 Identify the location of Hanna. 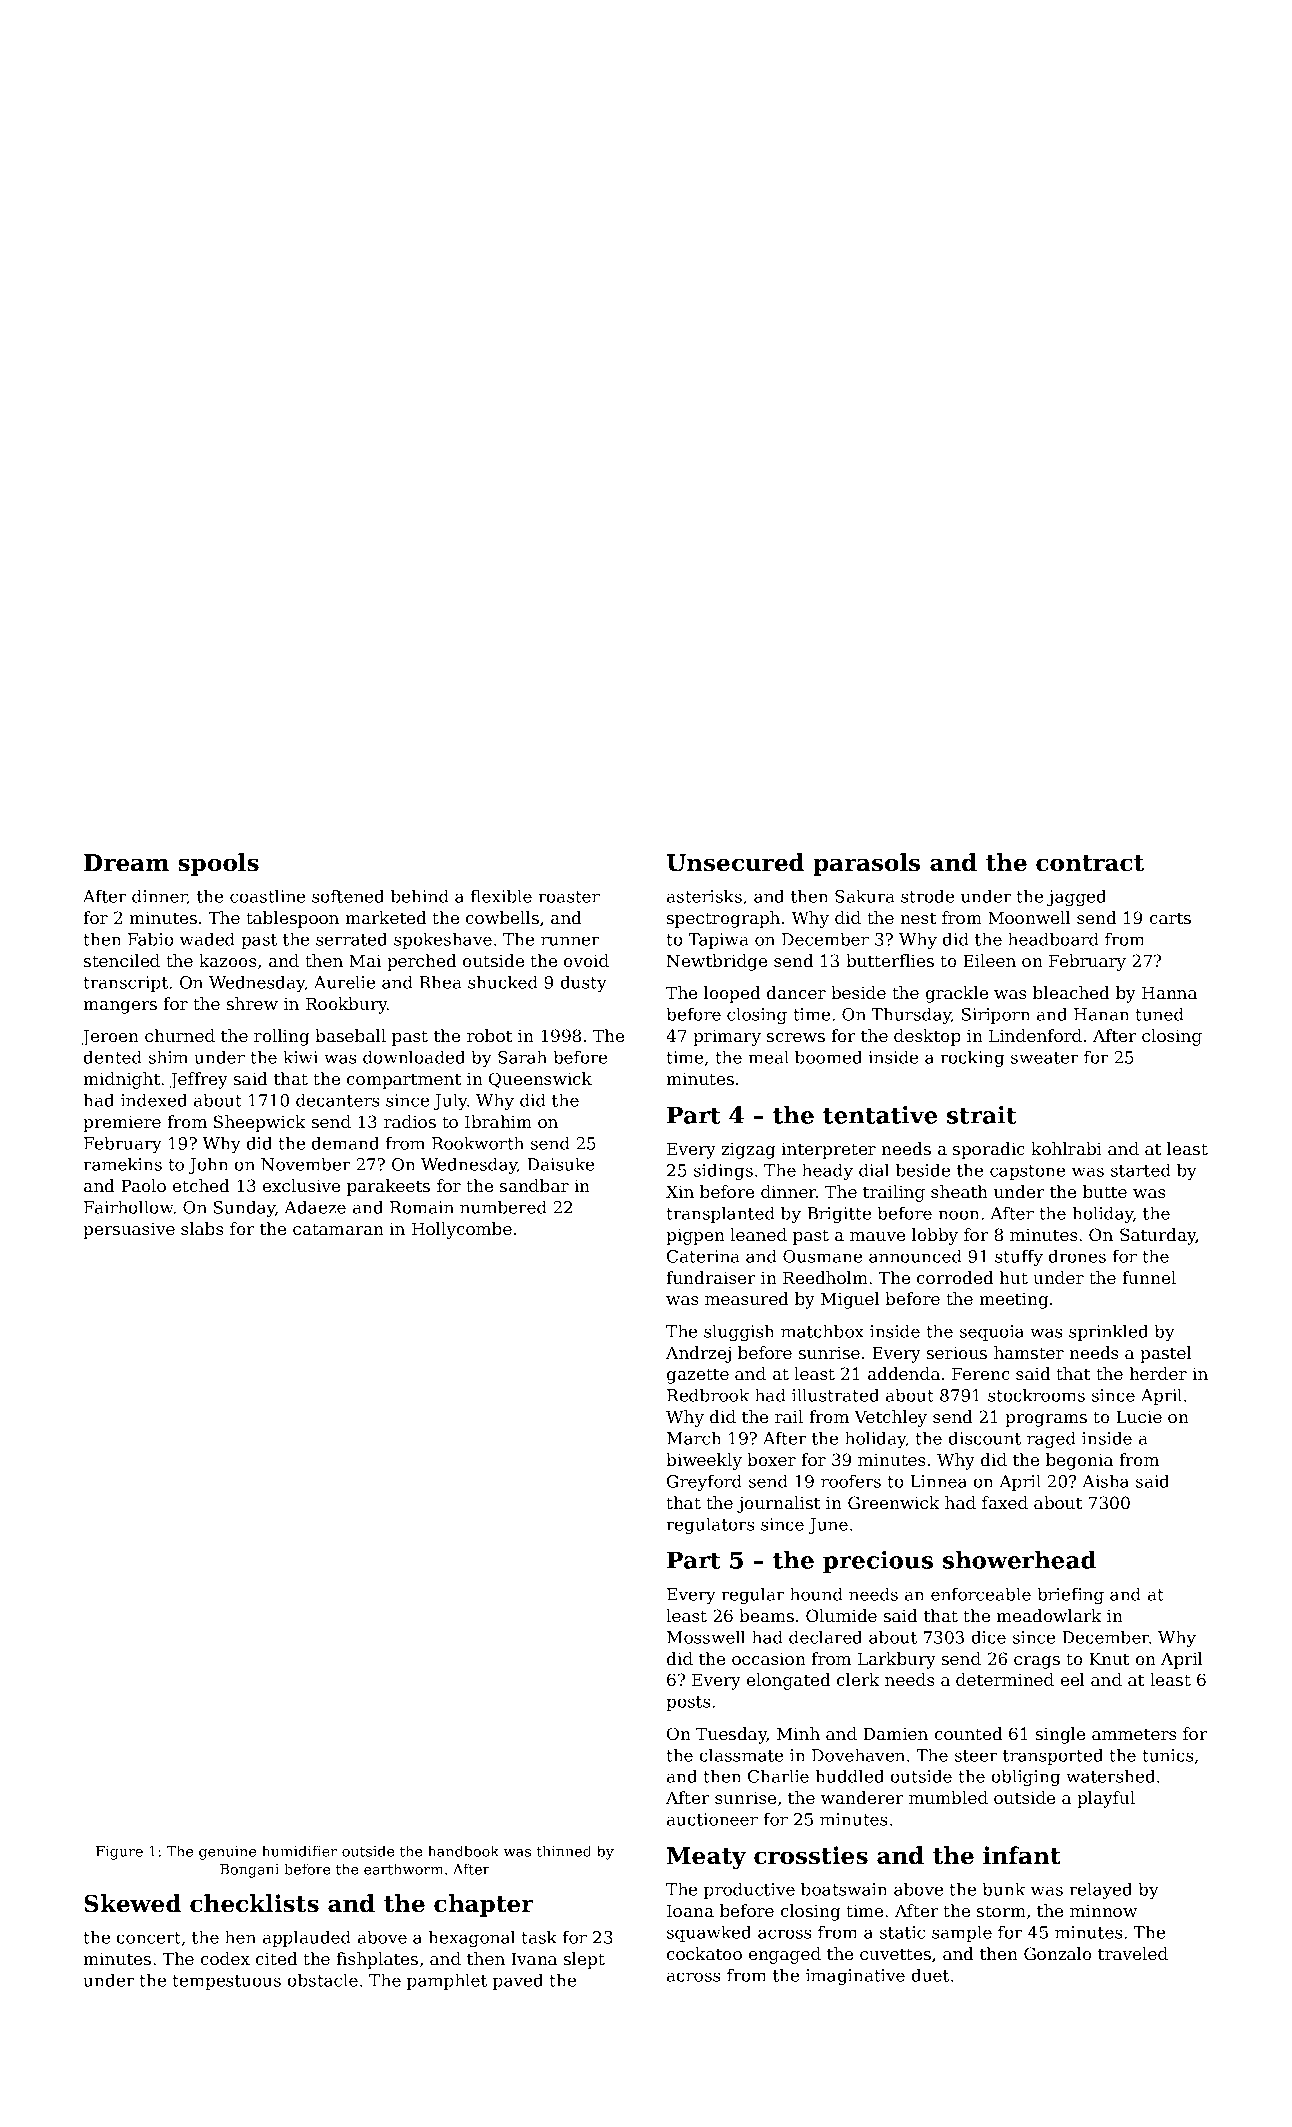
(1169, 992).
